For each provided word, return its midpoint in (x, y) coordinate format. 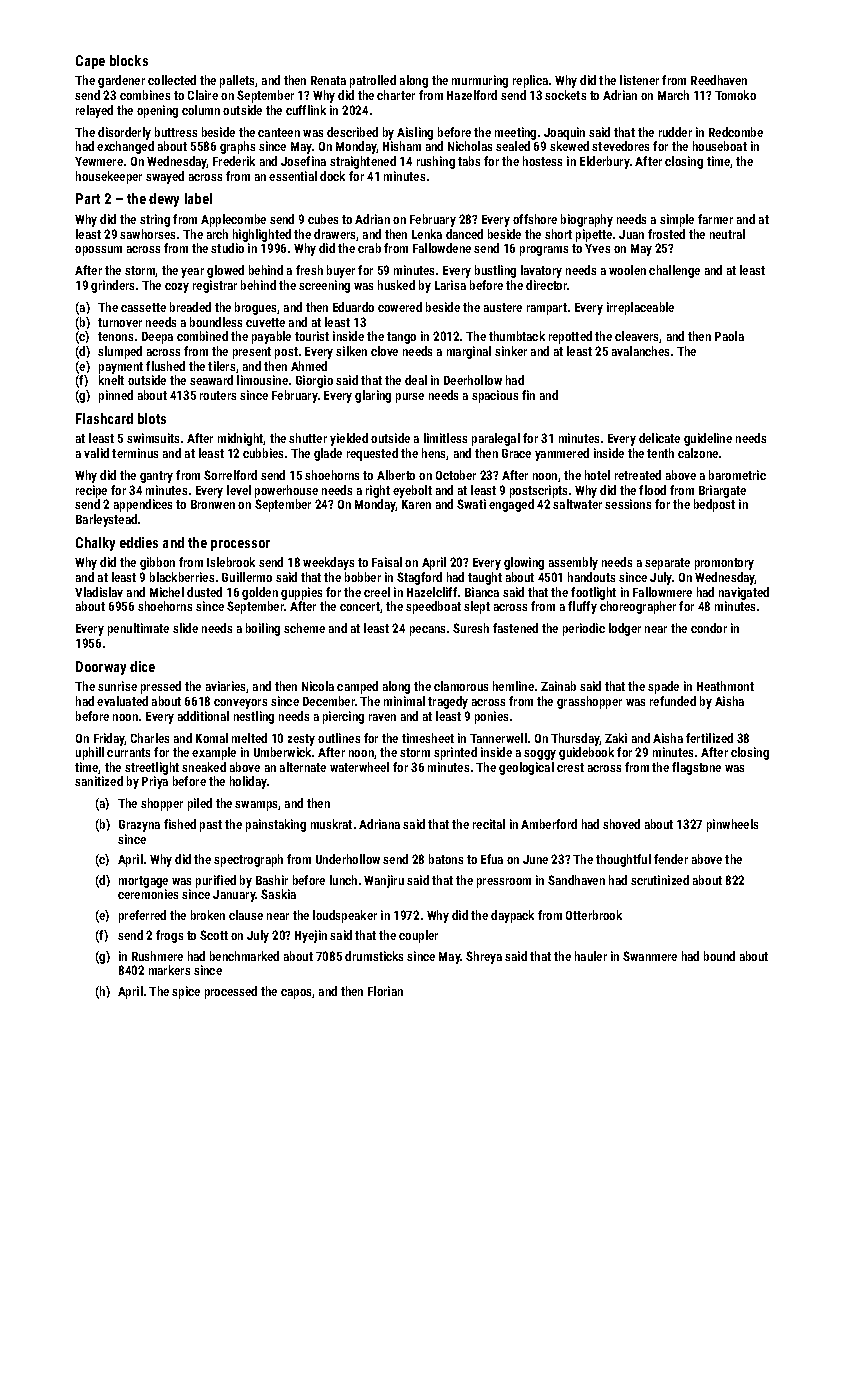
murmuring (480, 81)
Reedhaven (719, 80)
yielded (349, 439)
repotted (570, 337)
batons (446, 859)
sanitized (99, 781)
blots (152, 418)
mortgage (143, 882)
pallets (237, 81)
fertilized (709, 738)
